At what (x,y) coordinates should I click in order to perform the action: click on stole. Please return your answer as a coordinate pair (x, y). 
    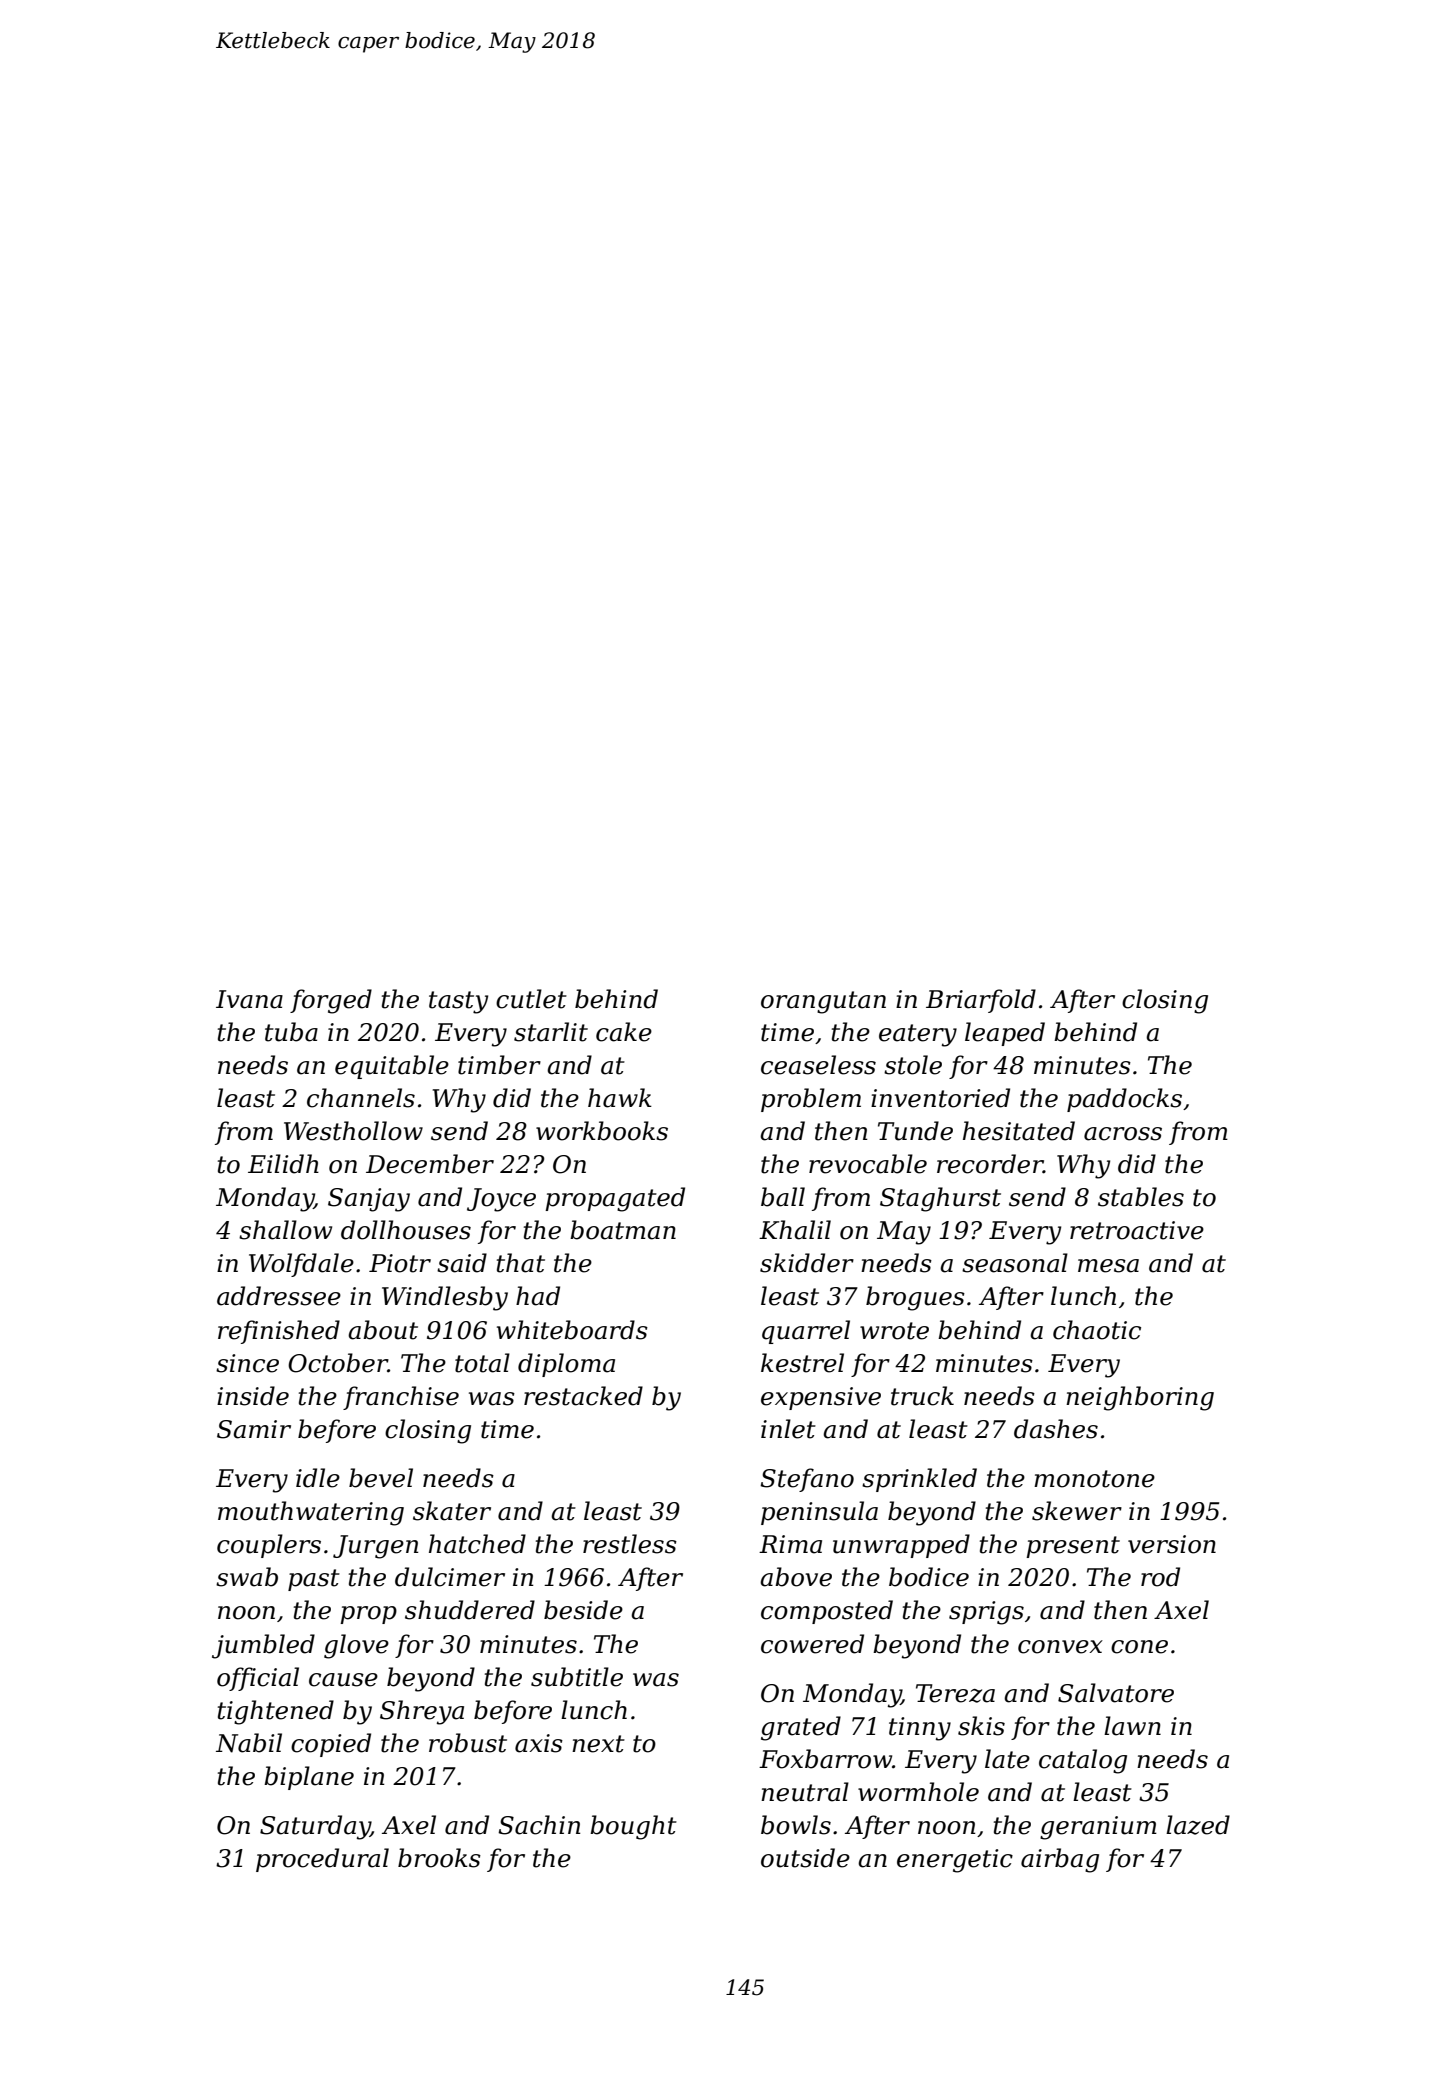
    Looking at the image, I should click on (913, 1065).
